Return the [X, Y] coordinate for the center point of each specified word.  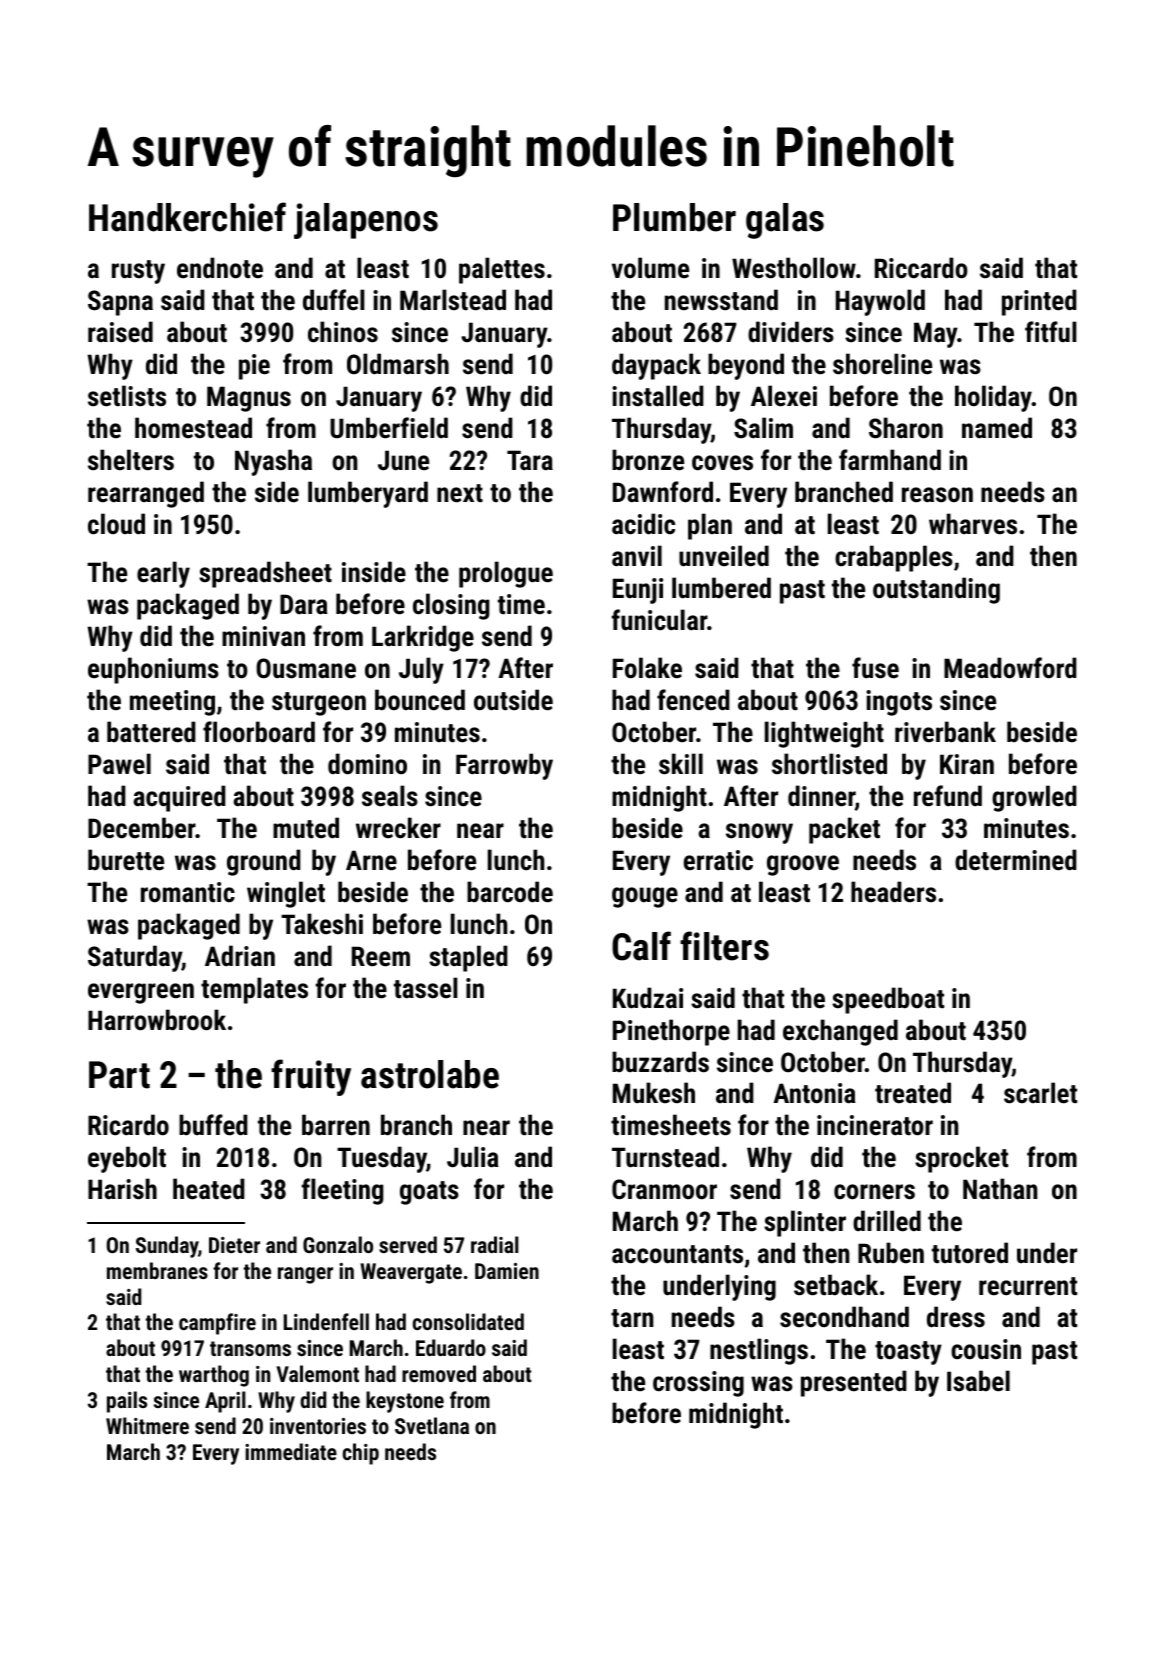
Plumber [674, 217]
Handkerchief [187, 217]
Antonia [814, 1093]
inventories [318, 1426]
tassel [426, 988]
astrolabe [430, 1074]
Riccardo [921, 268]
